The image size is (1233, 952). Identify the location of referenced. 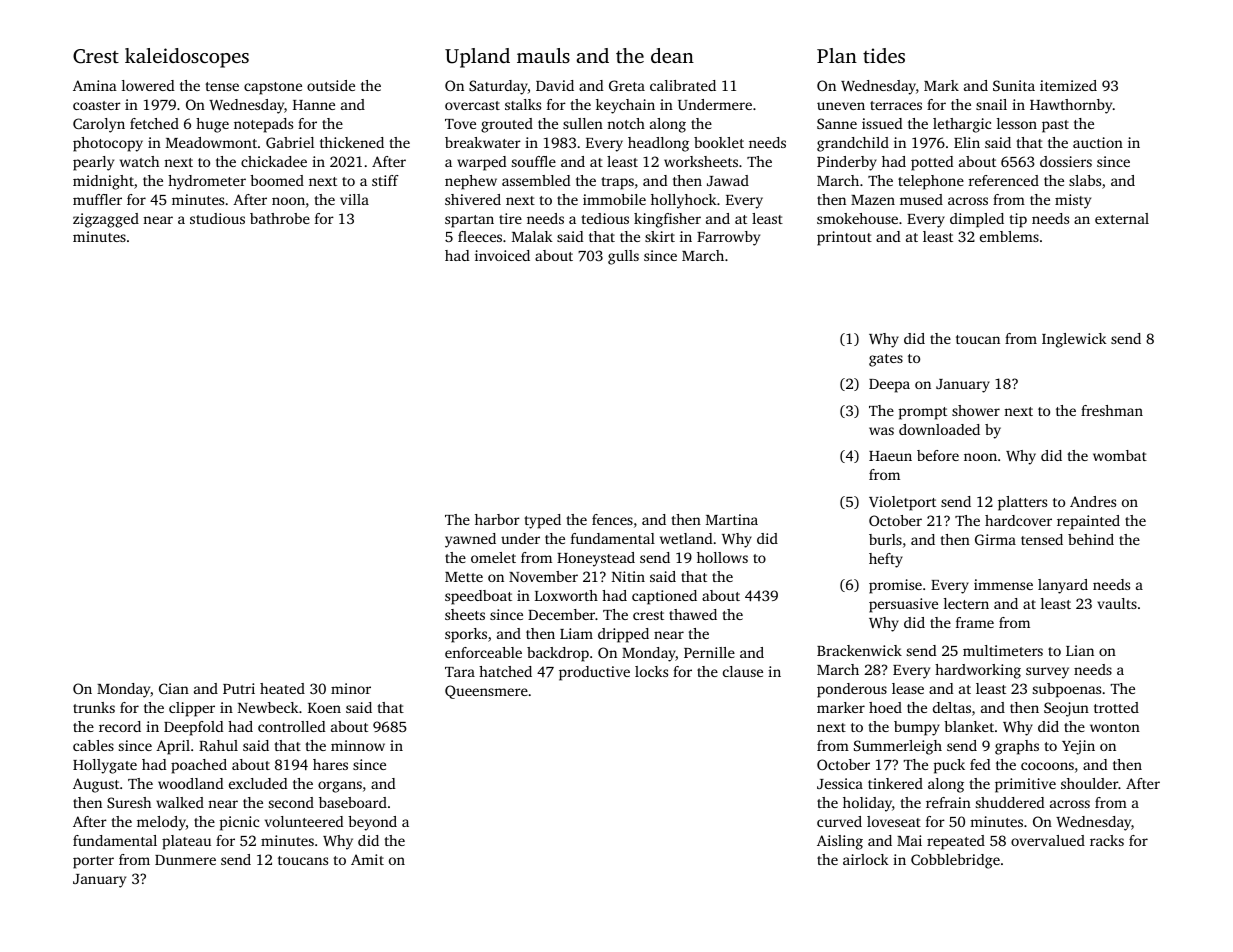
(1004, 180).
